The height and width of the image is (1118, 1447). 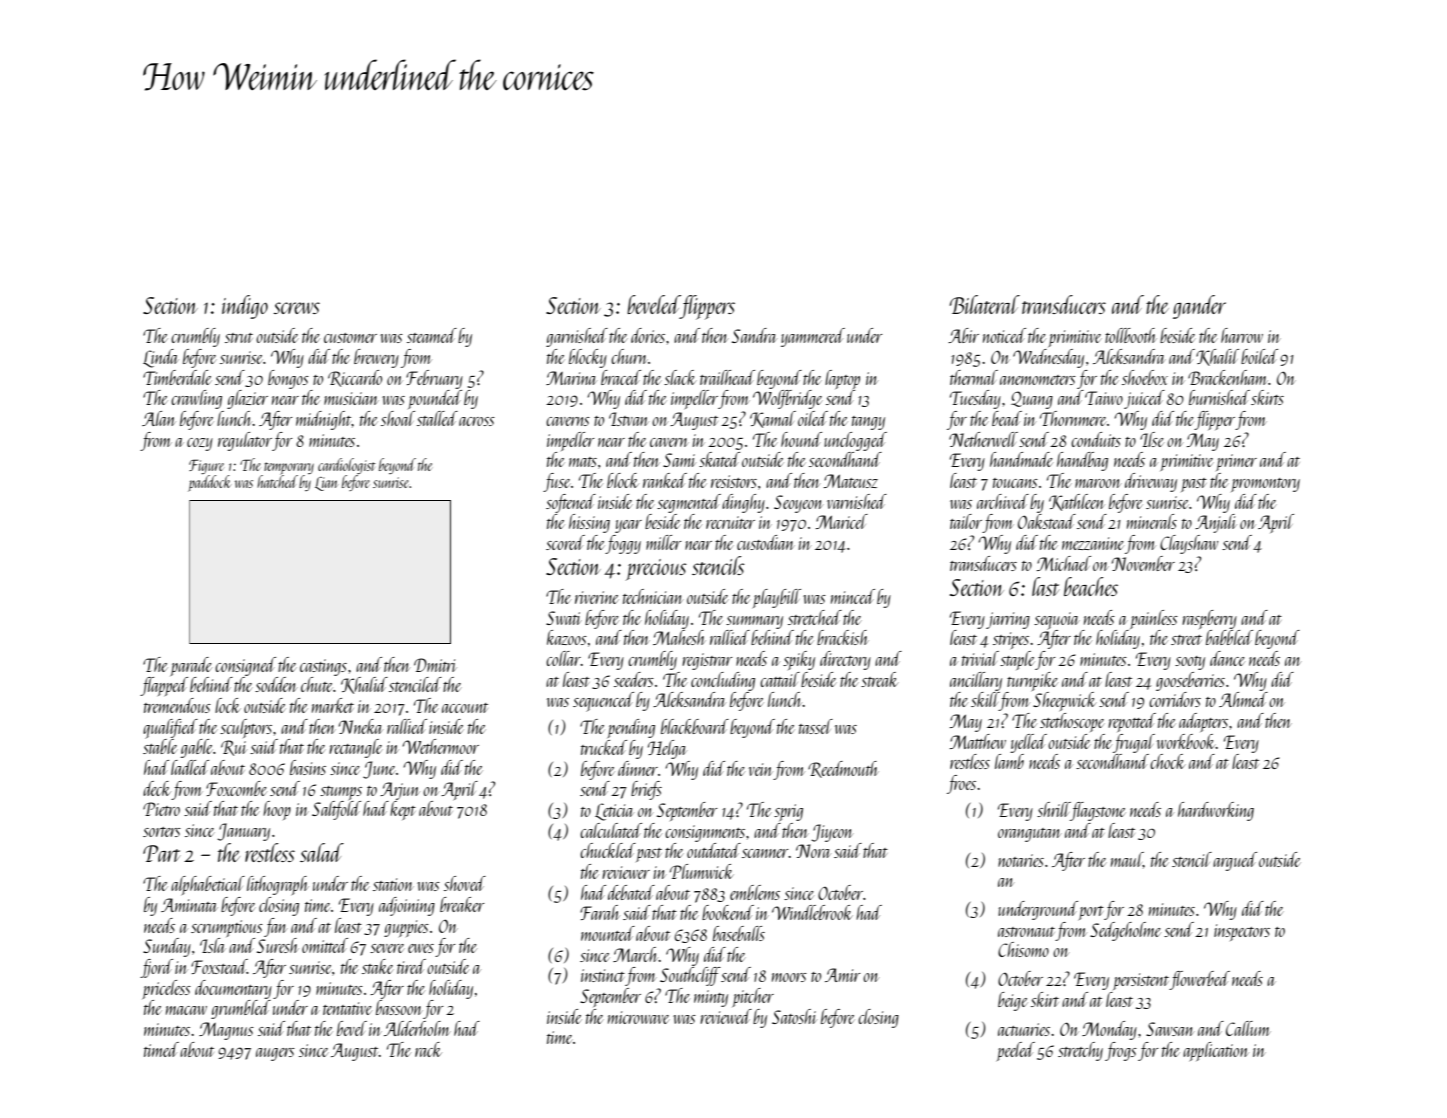 I want to click on indigo, so click(x=245, y=307).
